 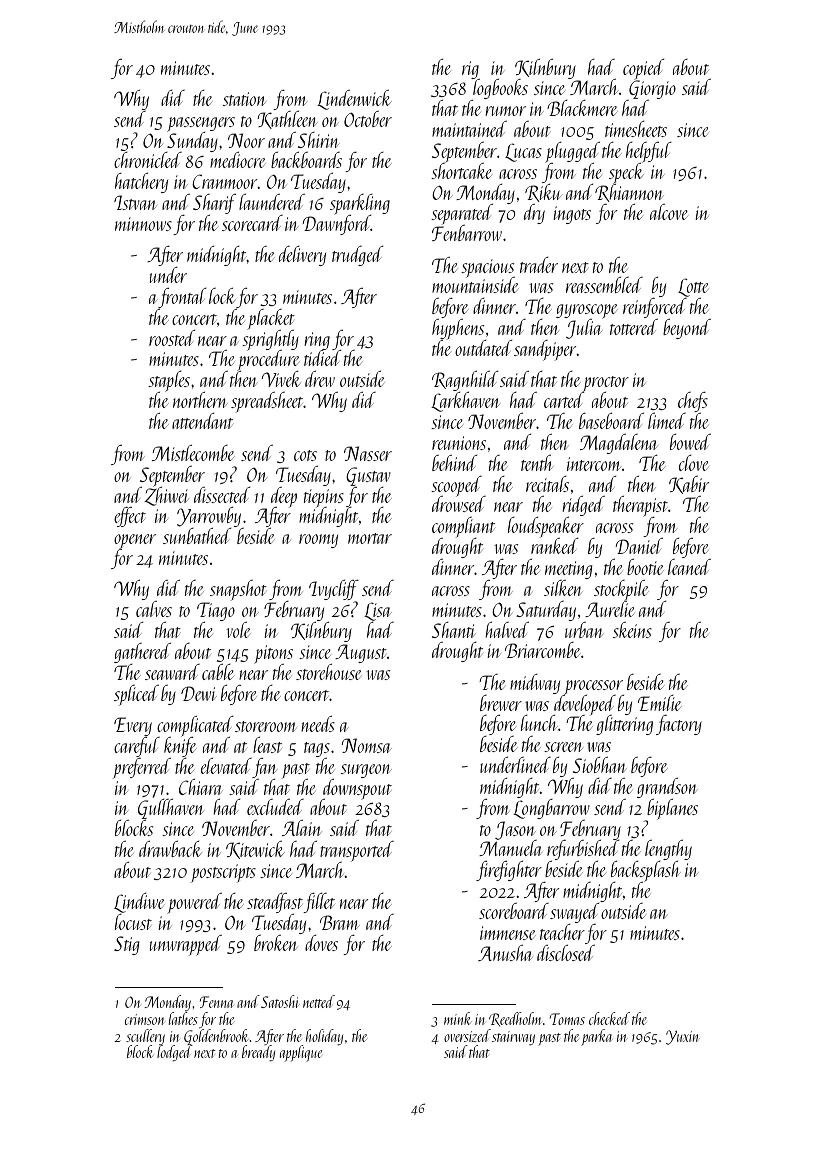 I want to click on baseboard, so click(x=611, y=420).
